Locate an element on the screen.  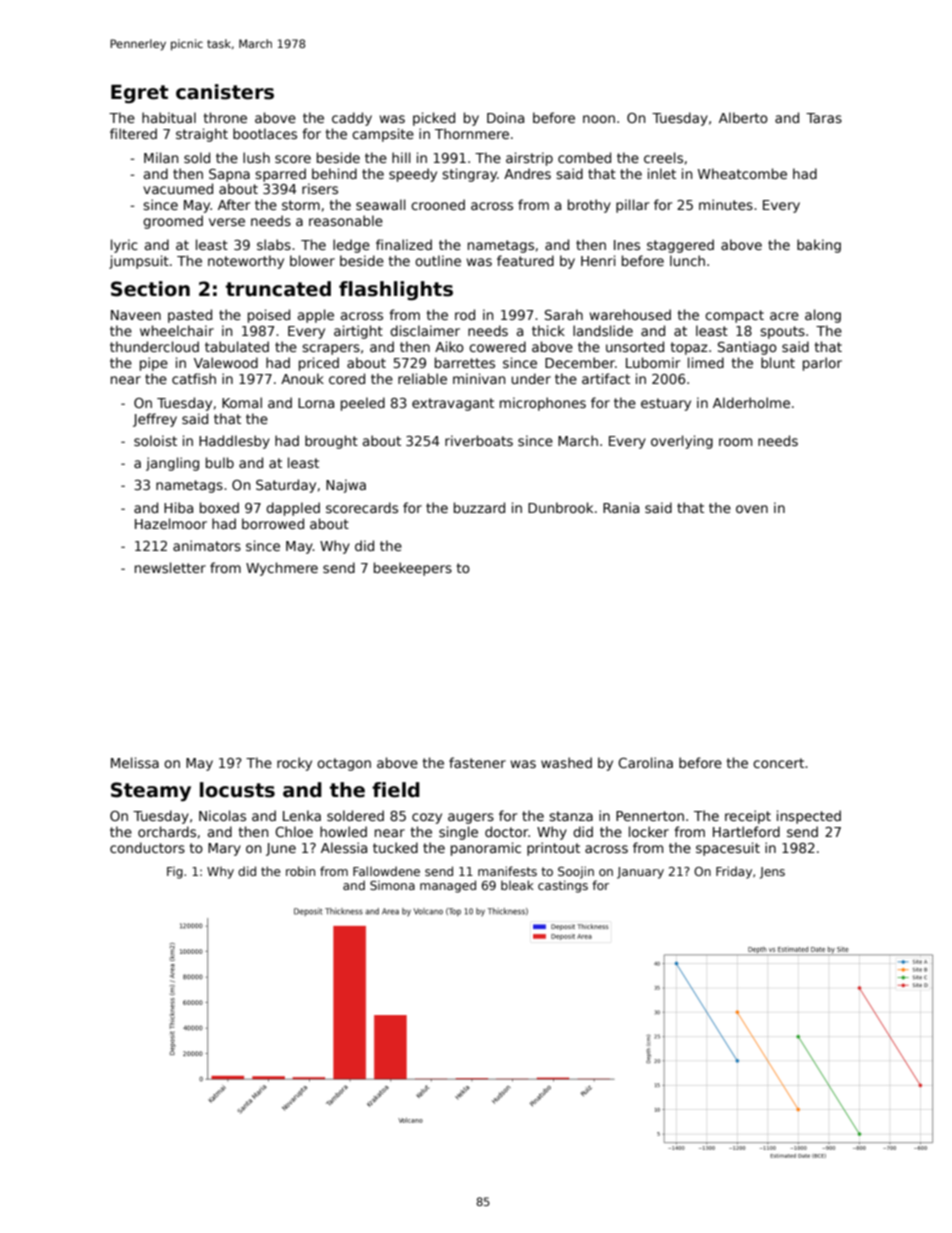
beekeepers is located at coordinates (413, 569).
